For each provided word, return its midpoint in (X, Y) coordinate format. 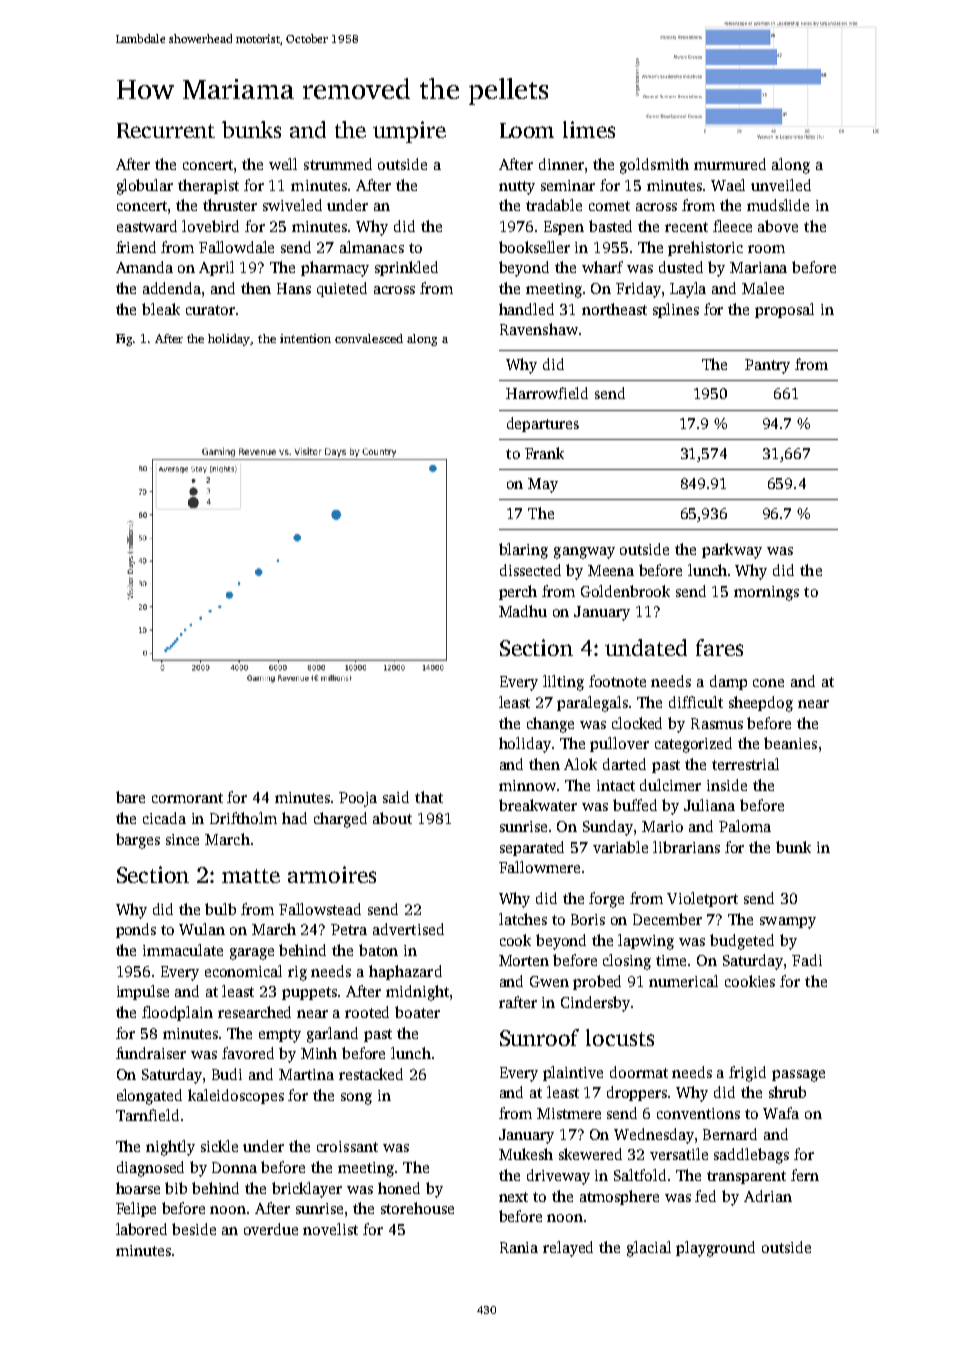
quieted (342, 289)
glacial (649, 1249)
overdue (271, 1229)
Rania (519, 1247)
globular (145, 187)
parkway (732, 551)
